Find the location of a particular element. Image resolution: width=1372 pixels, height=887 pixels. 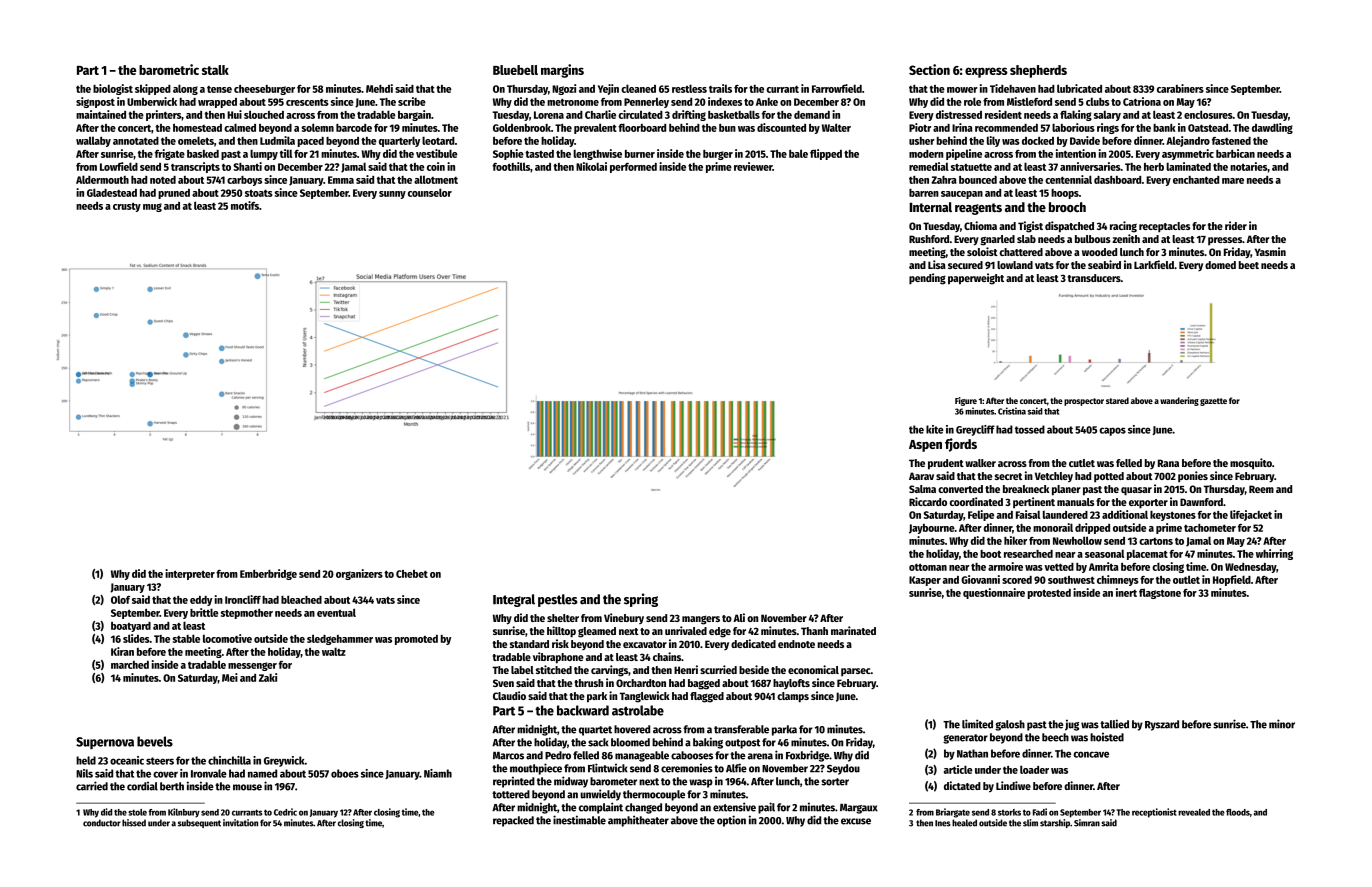

floods is located at coordinates (1238, 812).
